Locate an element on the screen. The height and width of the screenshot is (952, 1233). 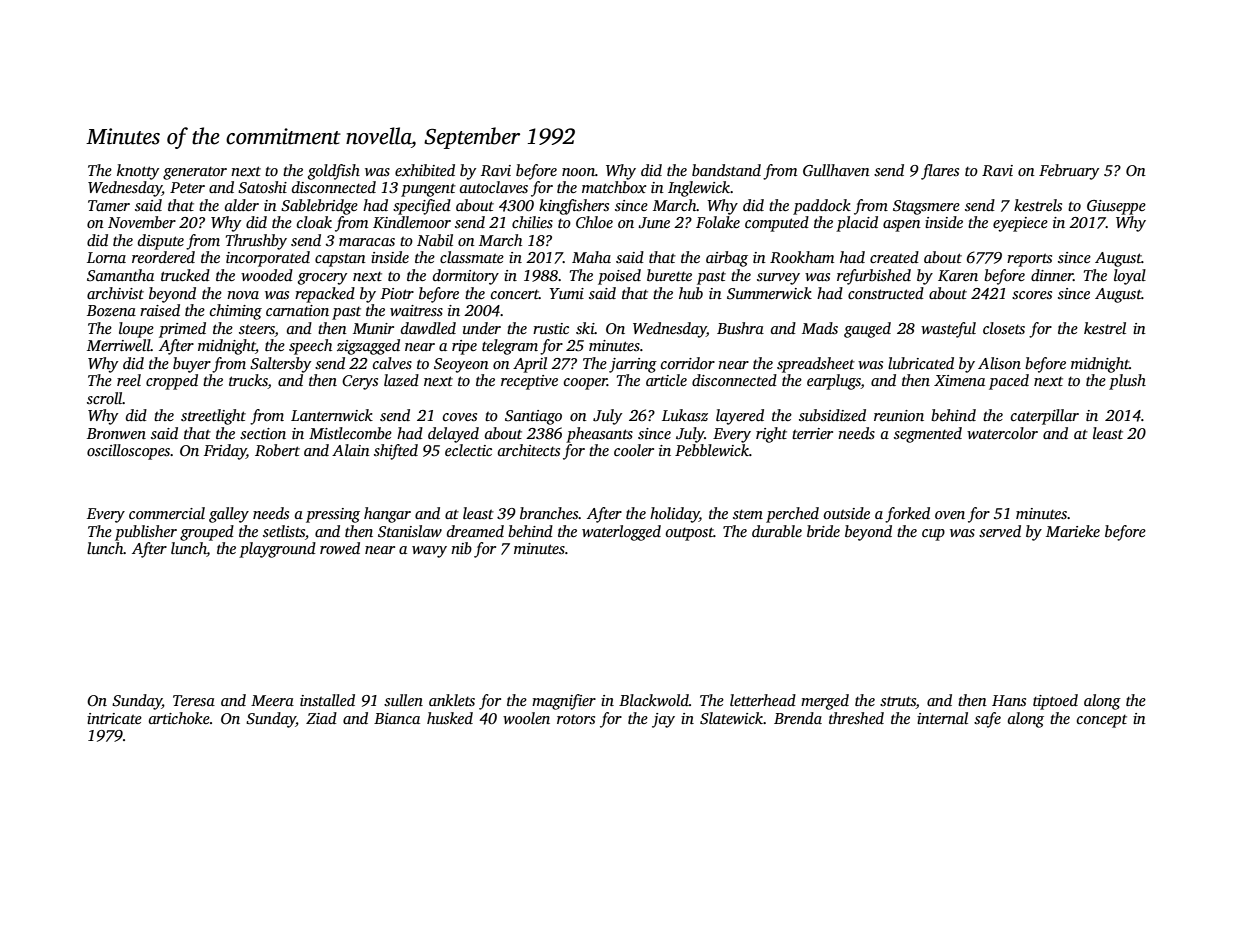
tiptoed is located at coordinates (1055, 702).
